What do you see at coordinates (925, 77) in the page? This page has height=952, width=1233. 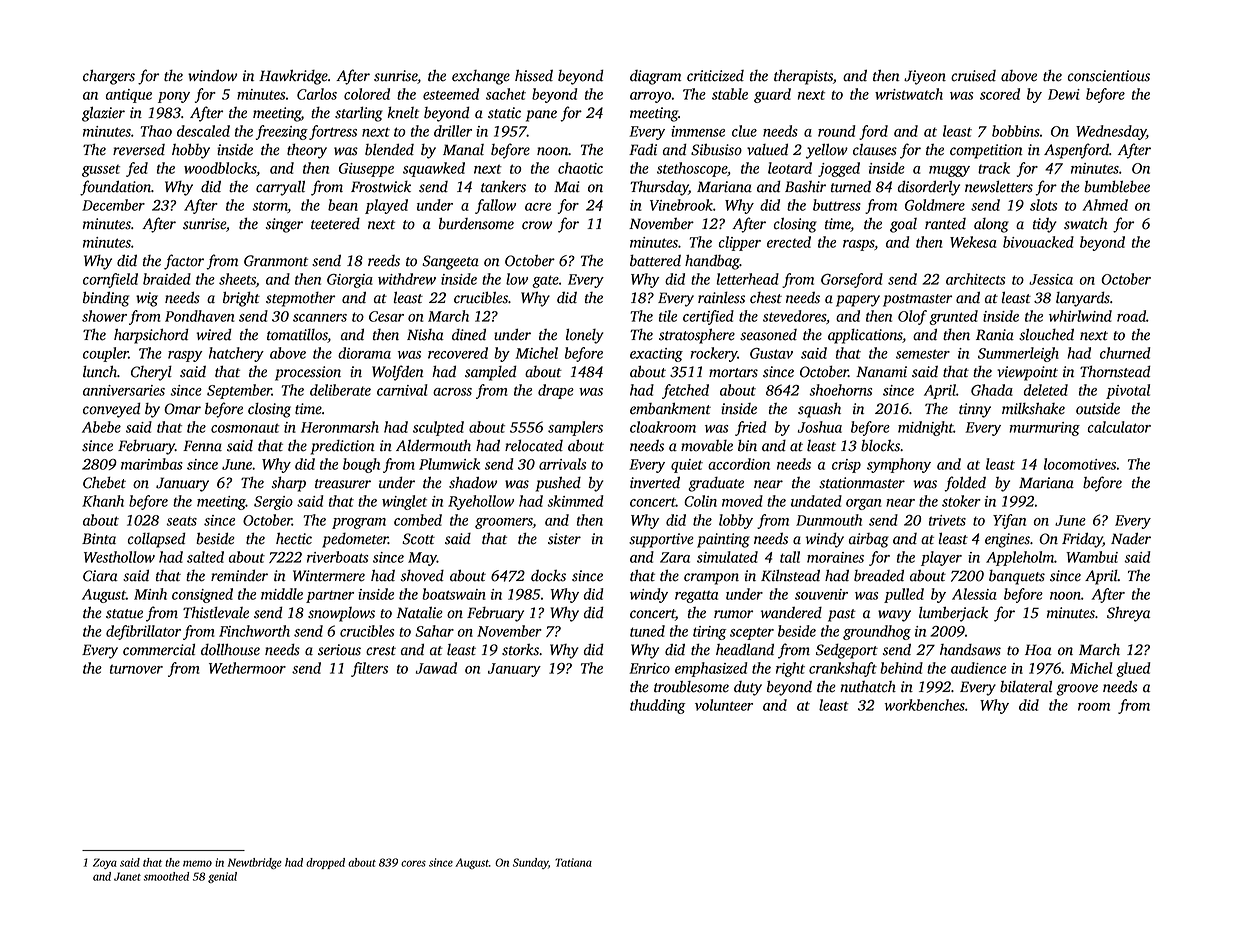 I see `Jiyeon` at bounding box center [925, 77].
